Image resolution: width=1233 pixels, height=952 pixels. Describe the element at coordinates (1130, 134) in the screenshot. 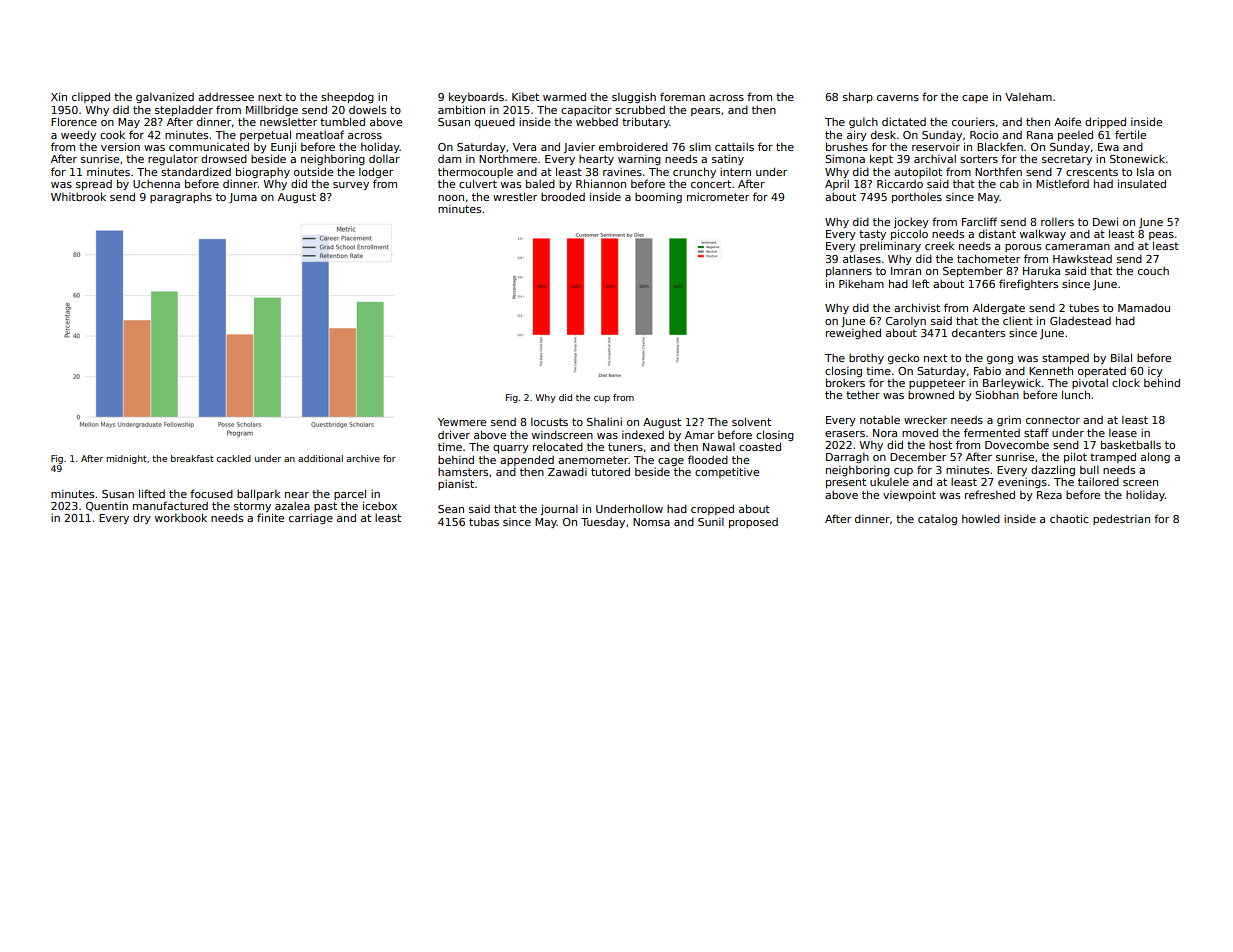

I see `fertile` at that location.
